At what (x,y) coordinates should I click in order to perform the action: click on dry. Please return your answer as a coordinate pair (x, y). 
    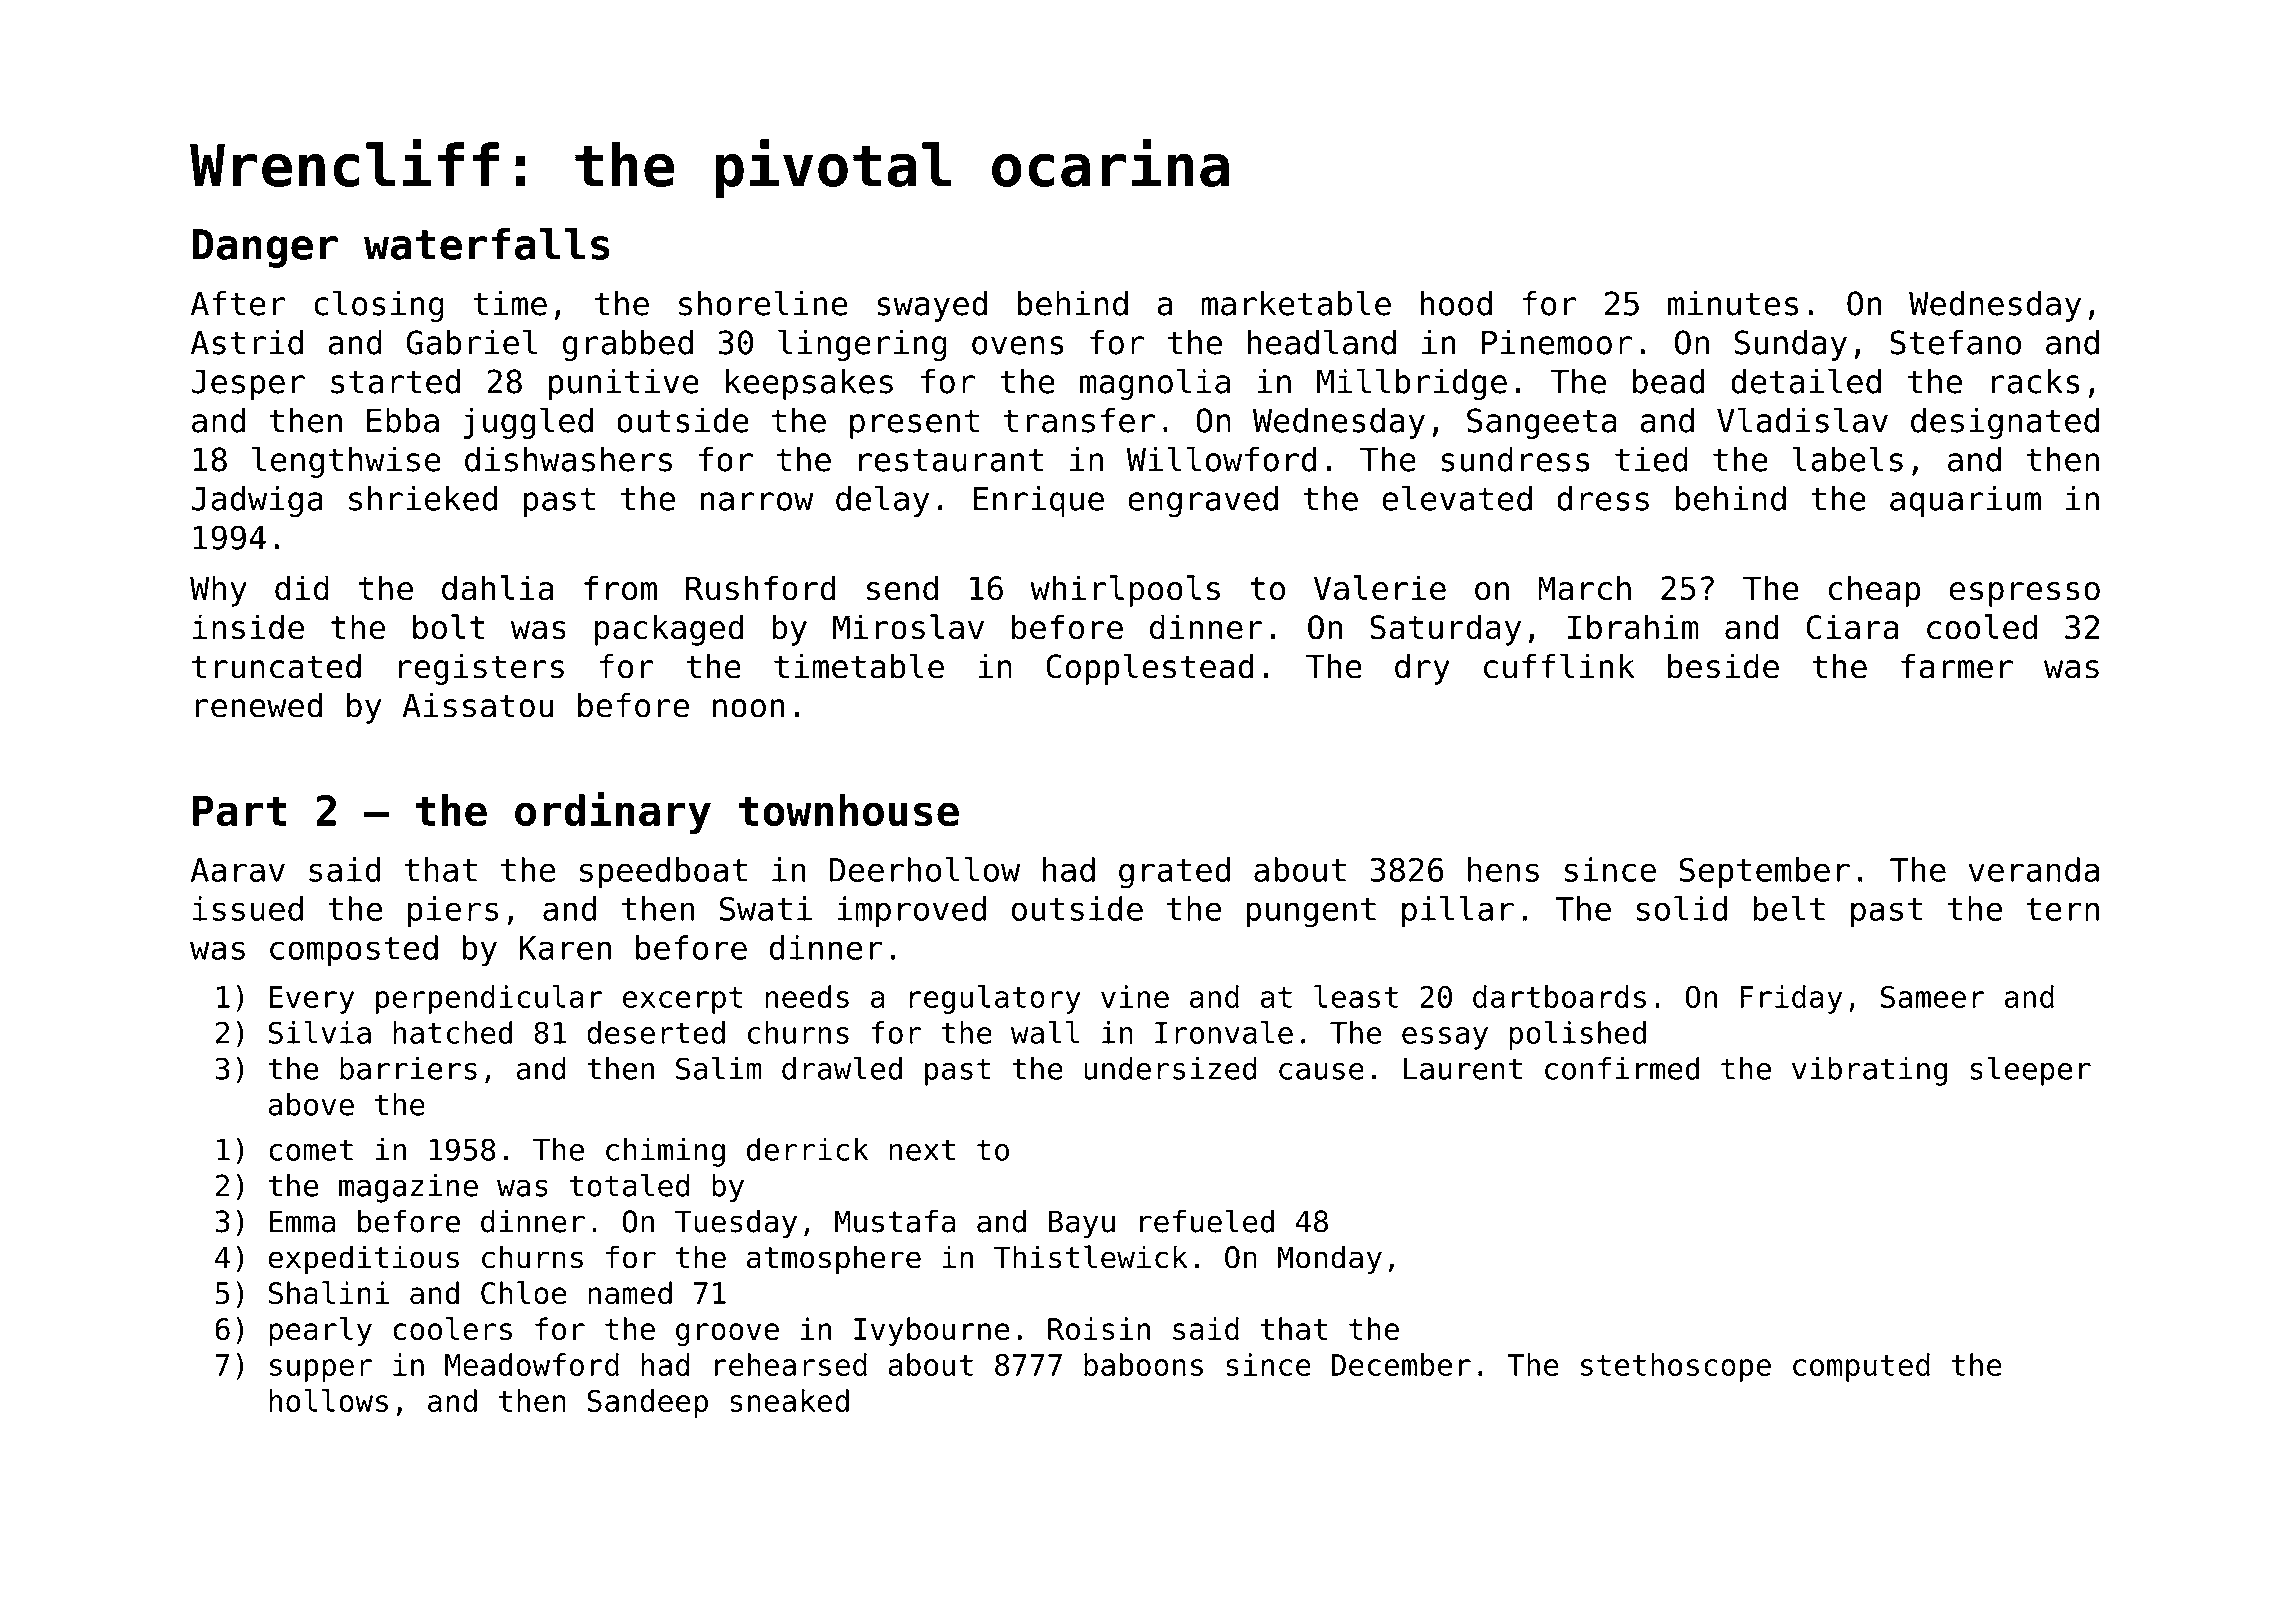
    Looking at the image, I should click on (1422, 669).
